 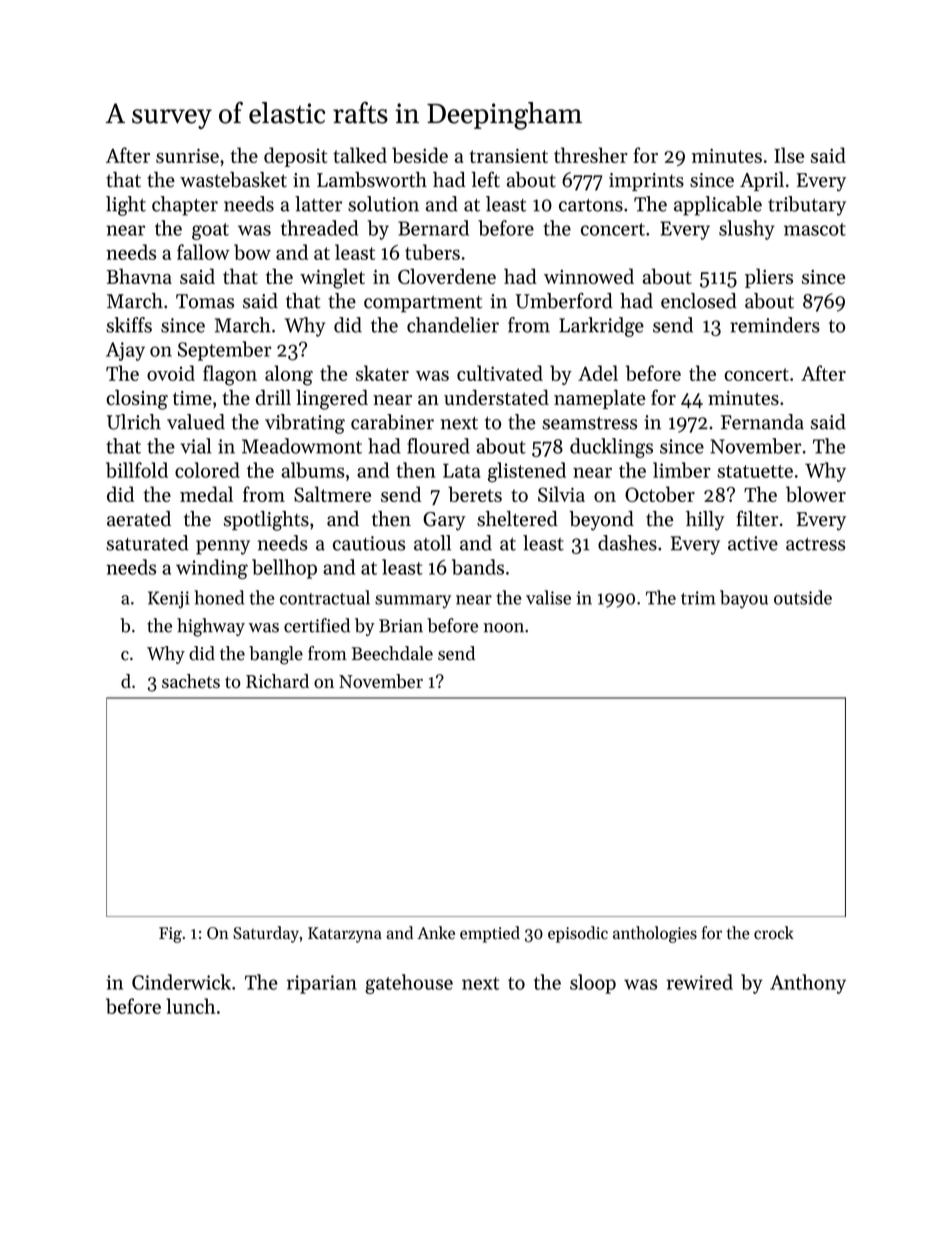 I want to click on sachets, so click(x=191, y=681).
